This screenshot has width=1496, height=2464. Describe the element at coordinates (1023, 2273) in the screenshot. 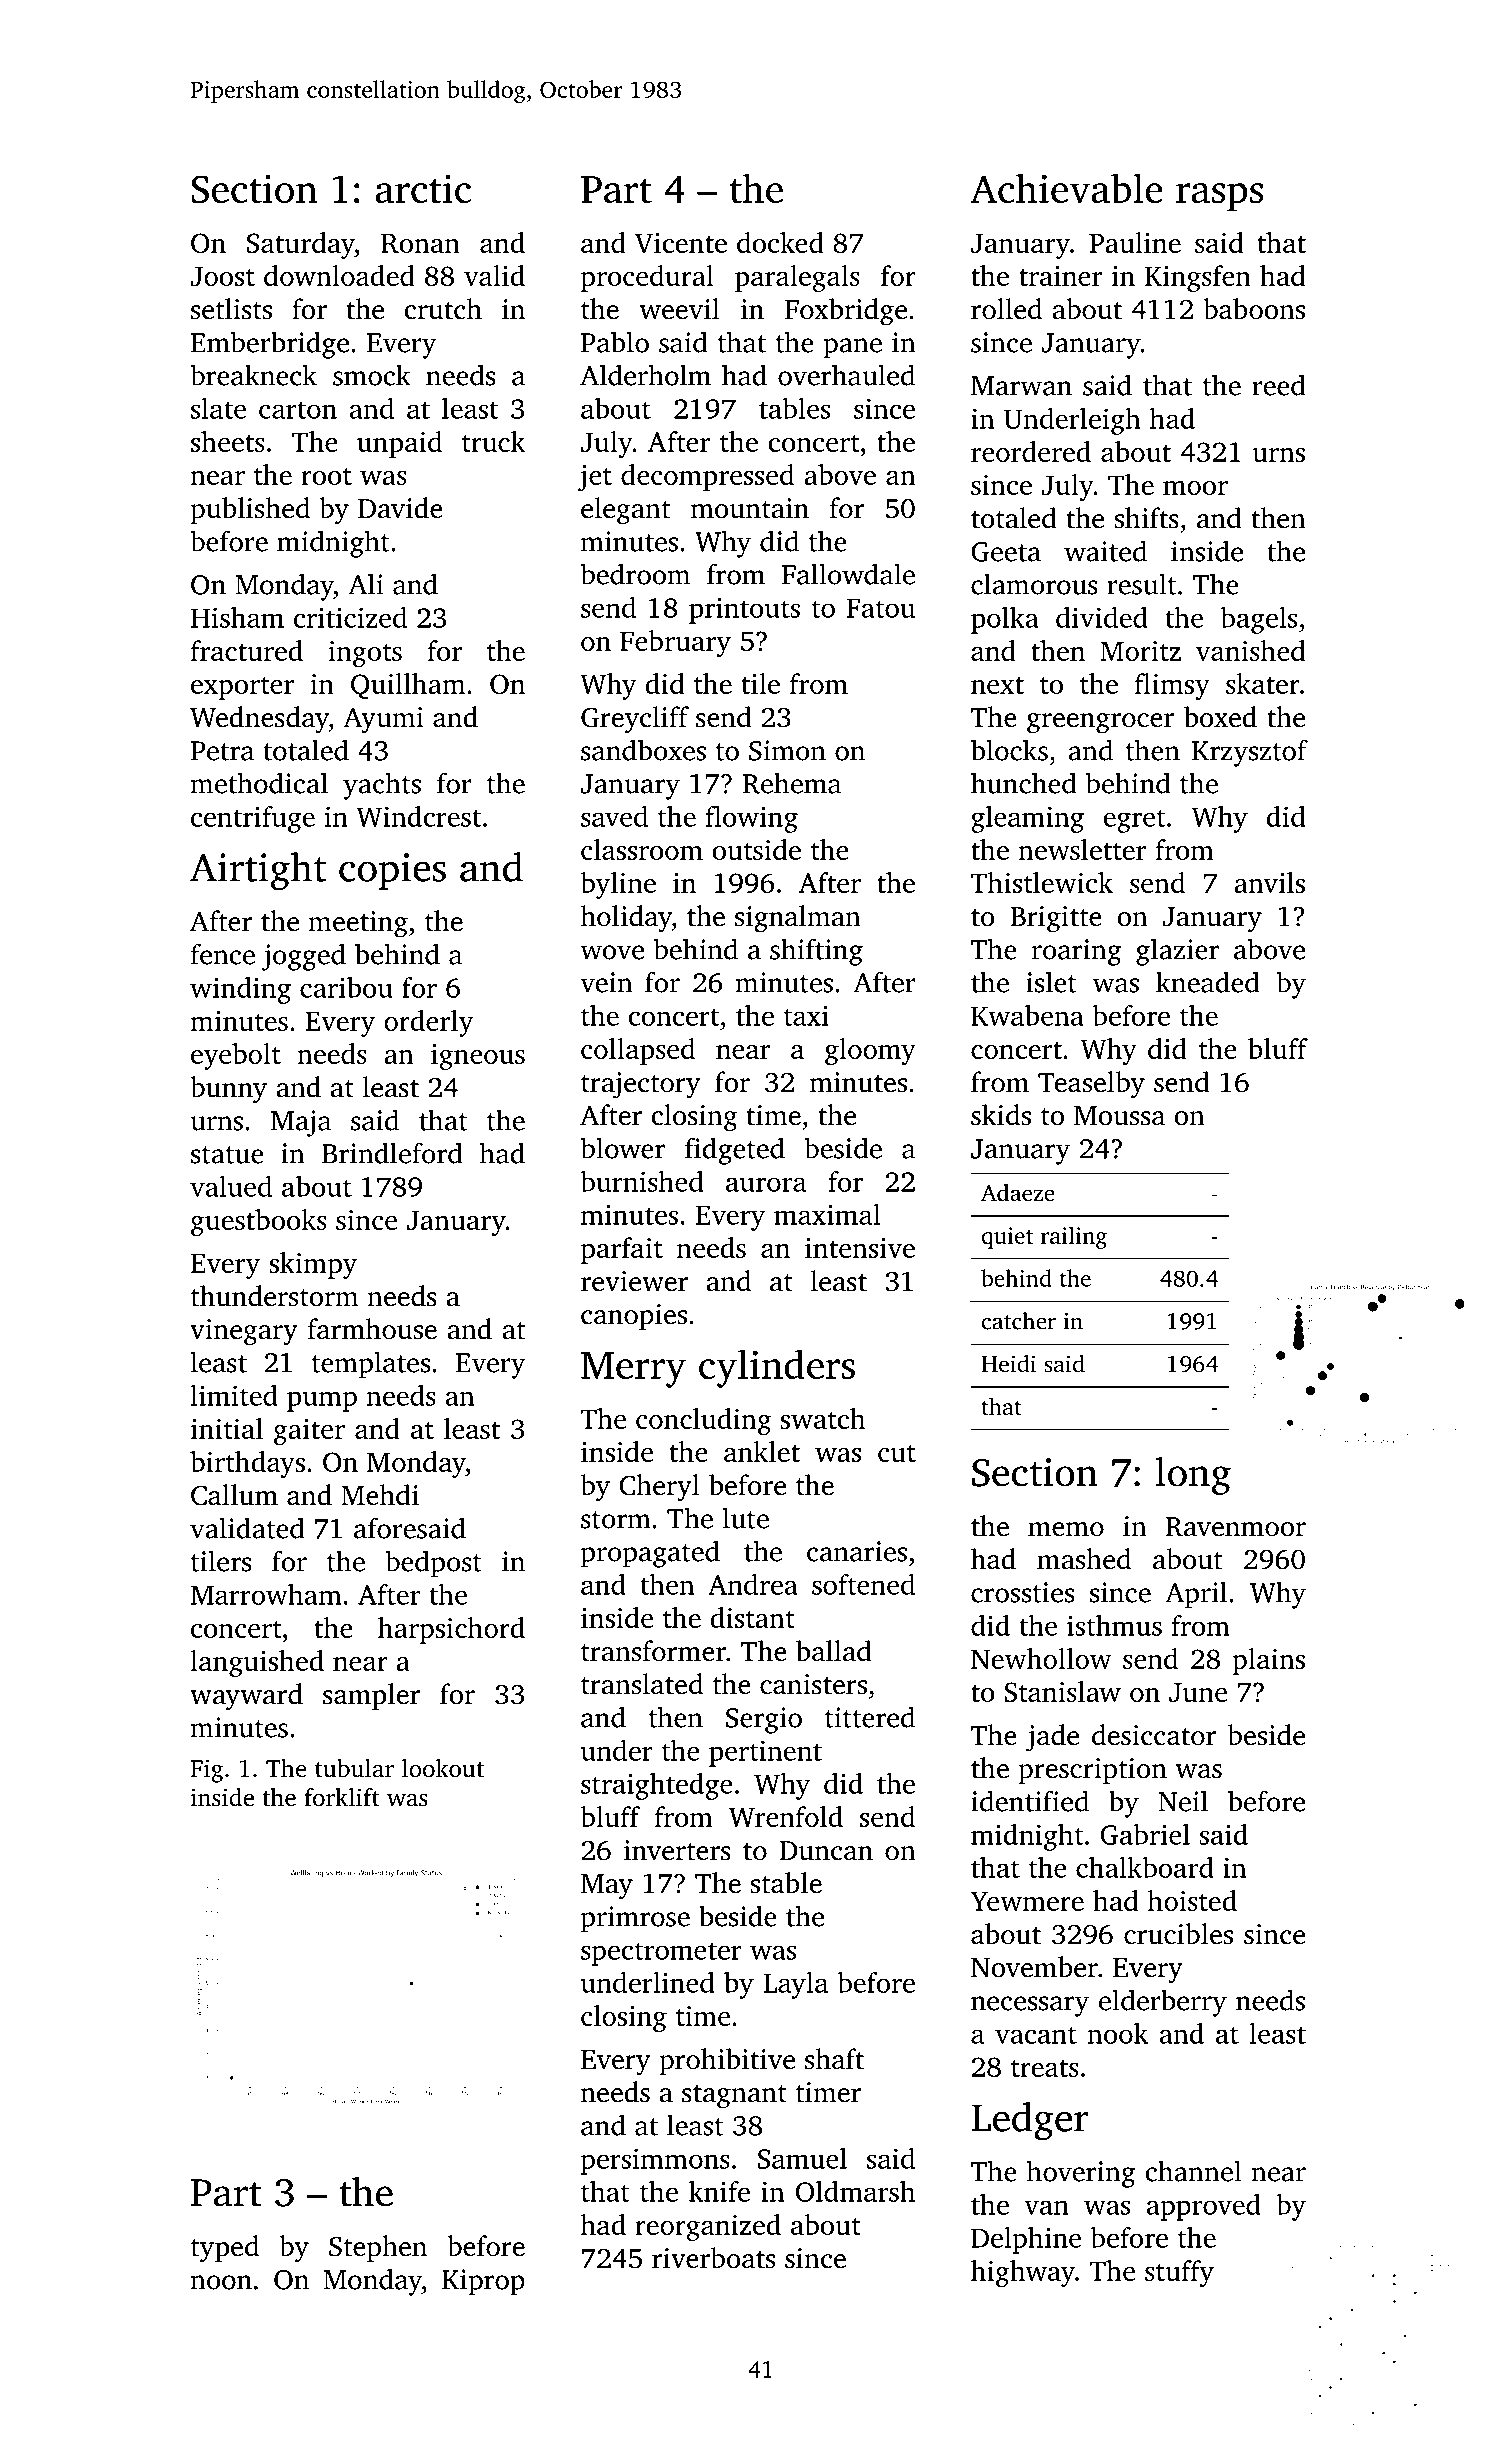

I see `highway` at that location.
